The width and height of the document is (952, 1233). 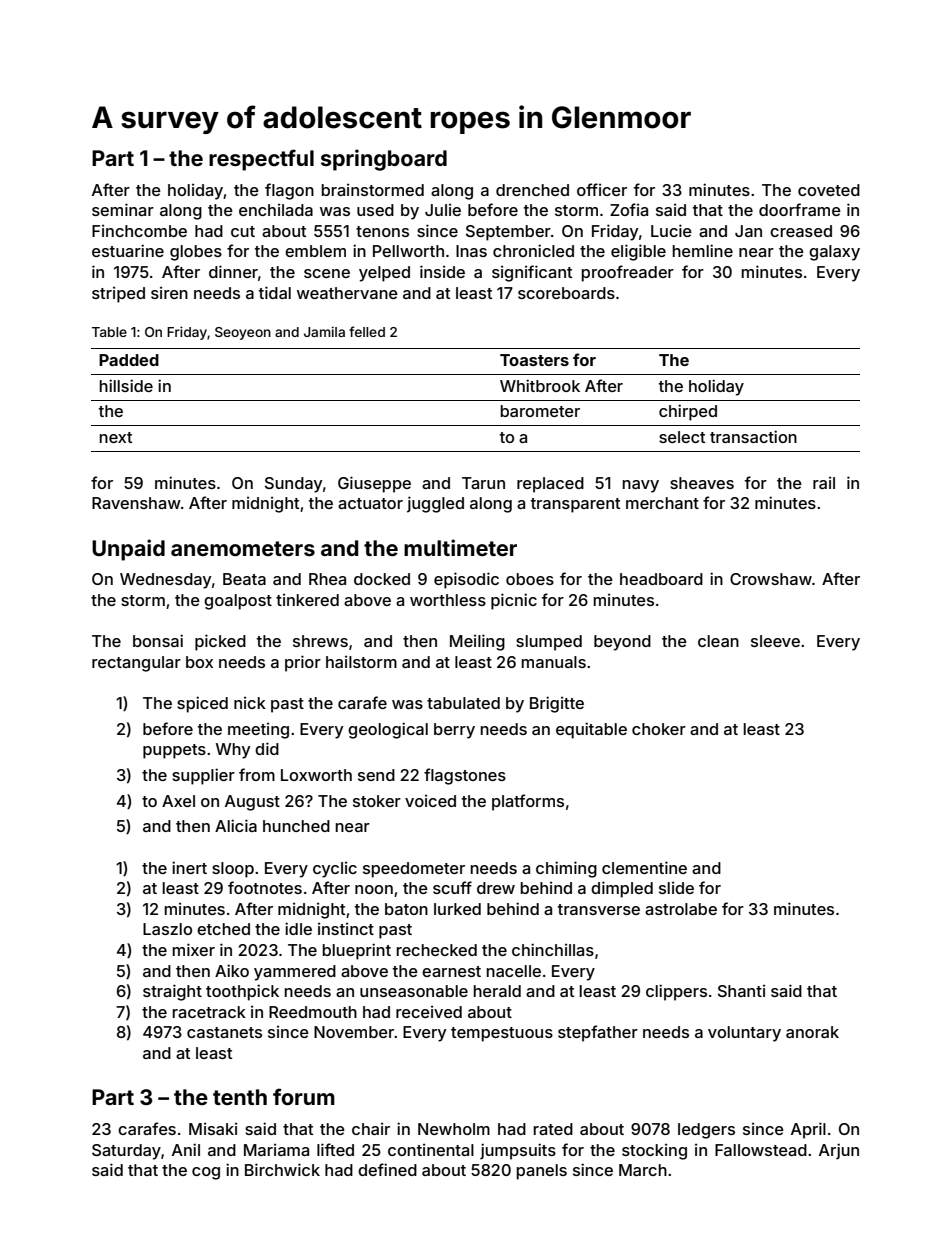 What do you see at coordinates (387, 1169) in the document?
I see `defined` at bounding box center [387, 1169].
